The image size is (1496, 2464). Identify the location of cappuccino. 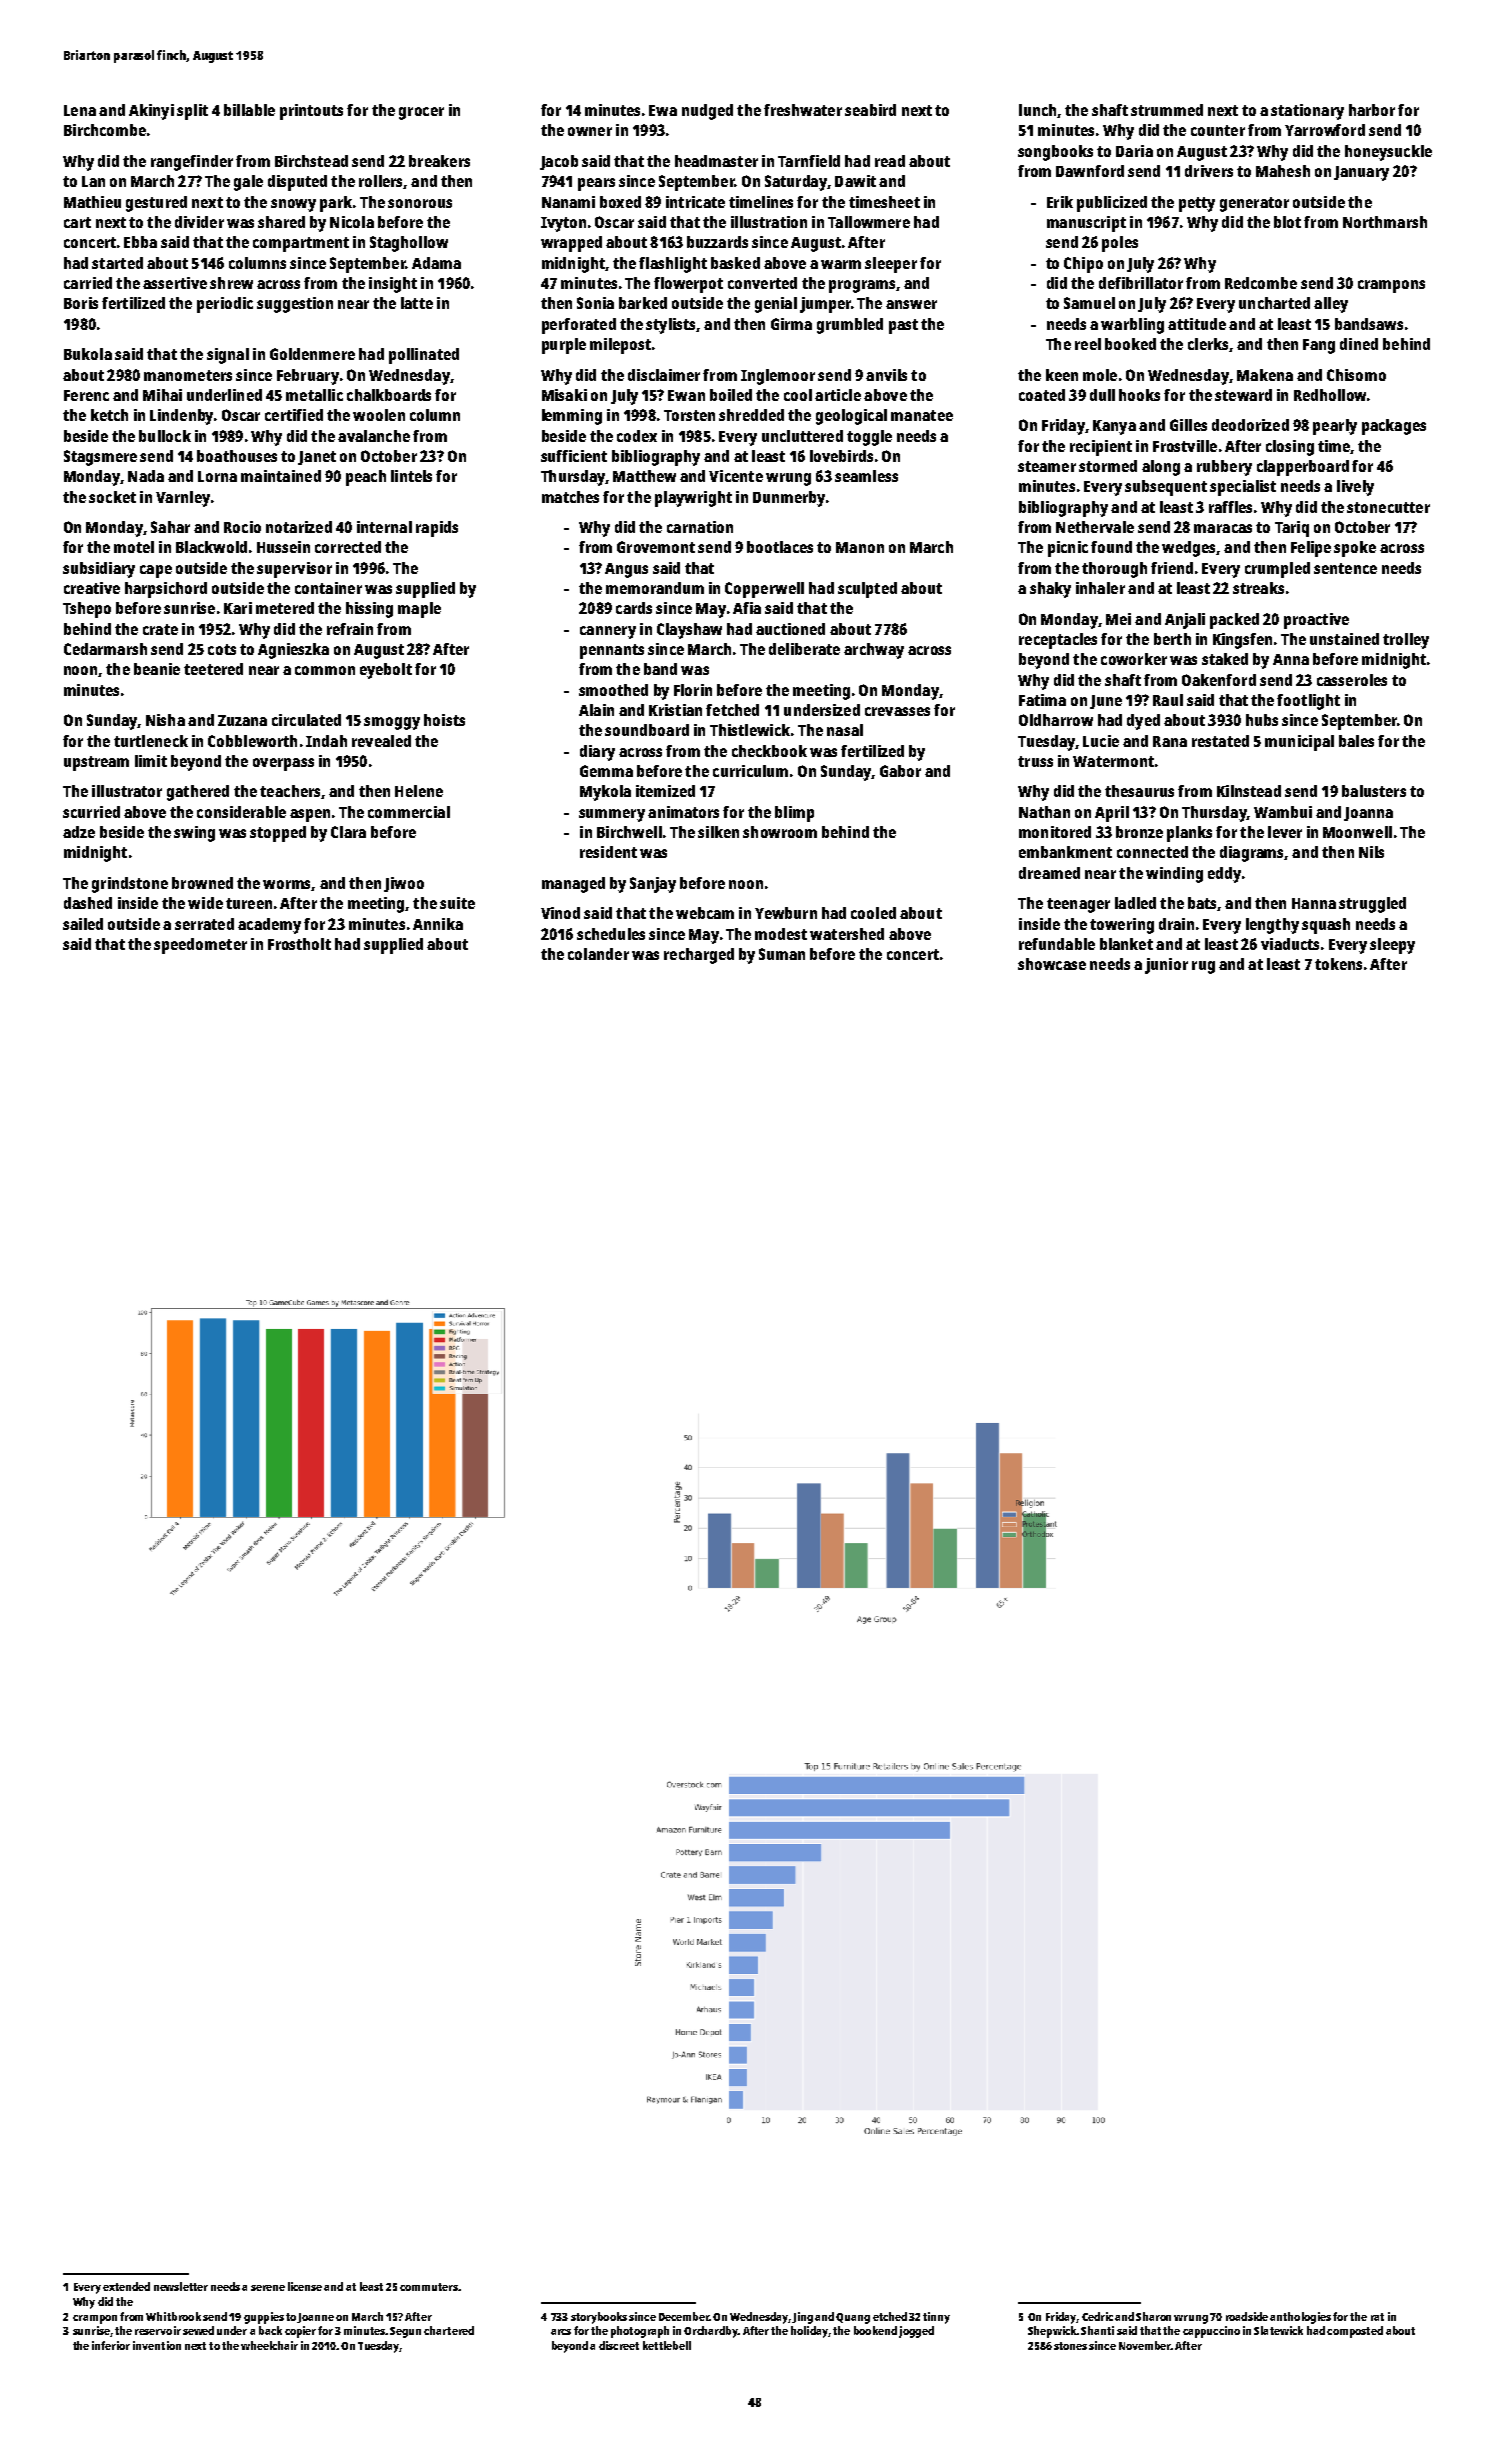
(1211, 2332).
